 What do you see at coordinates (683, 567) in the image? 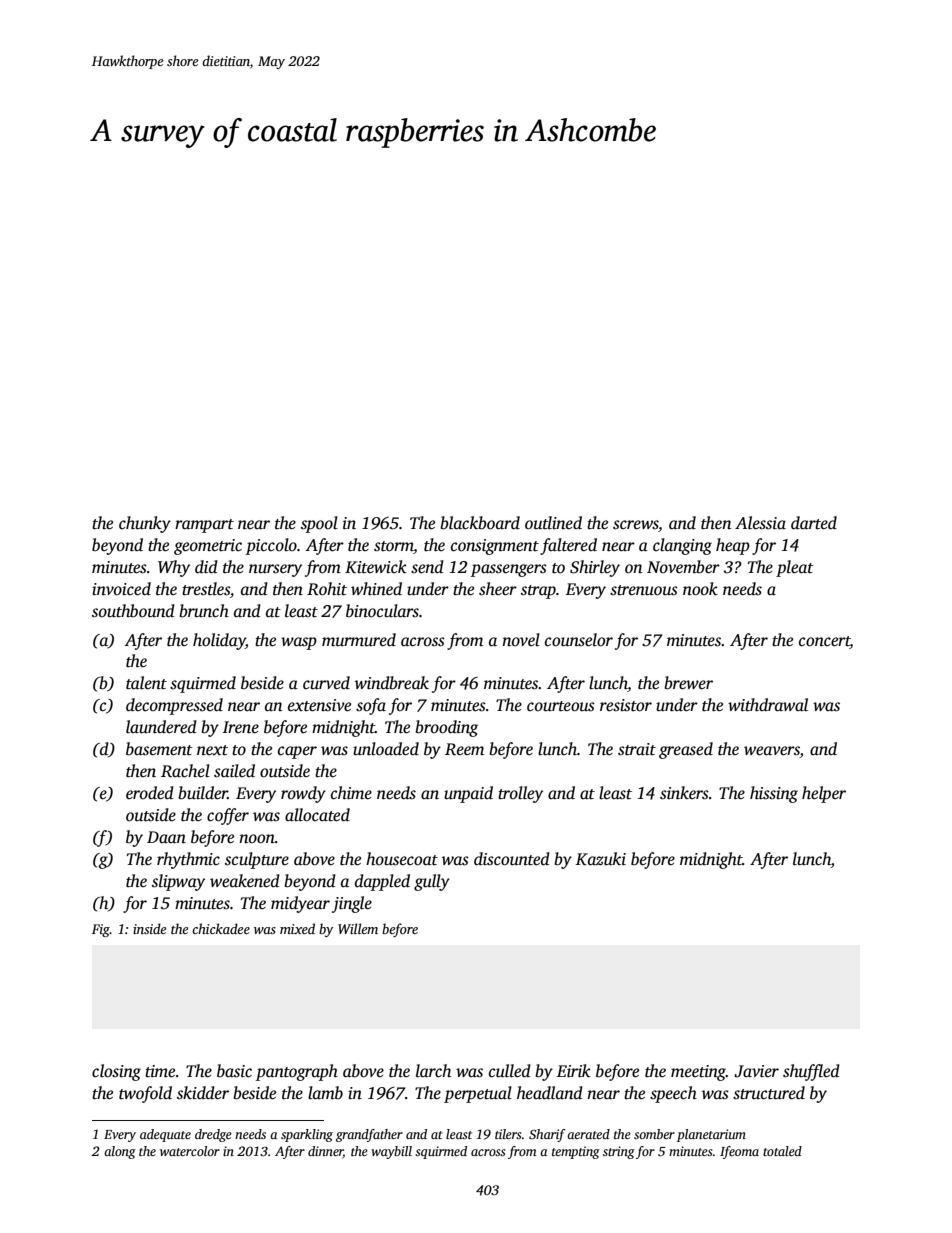
I see `November` at bounding box center [683, 567].
